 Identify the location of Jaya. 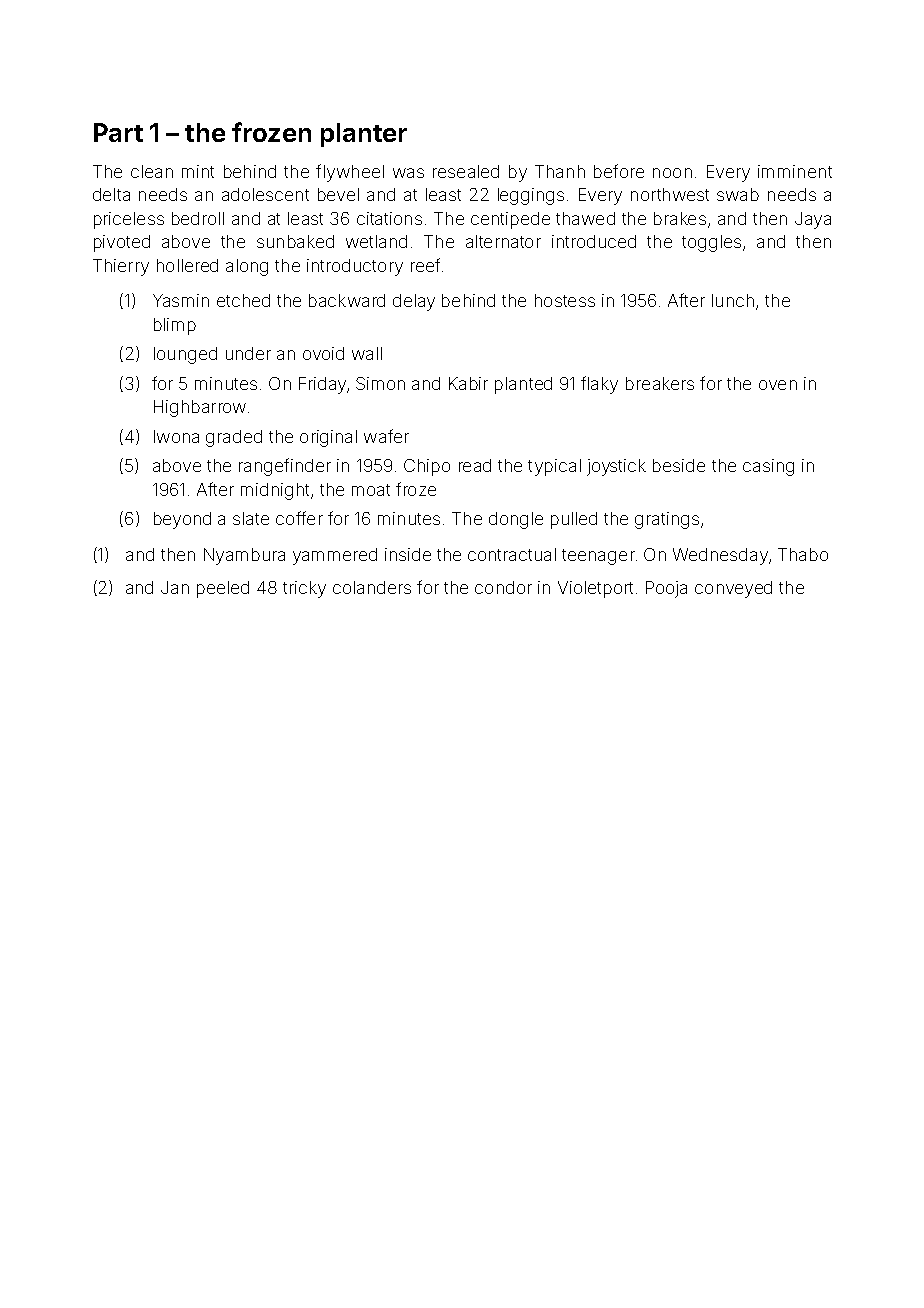
(813, 220).
